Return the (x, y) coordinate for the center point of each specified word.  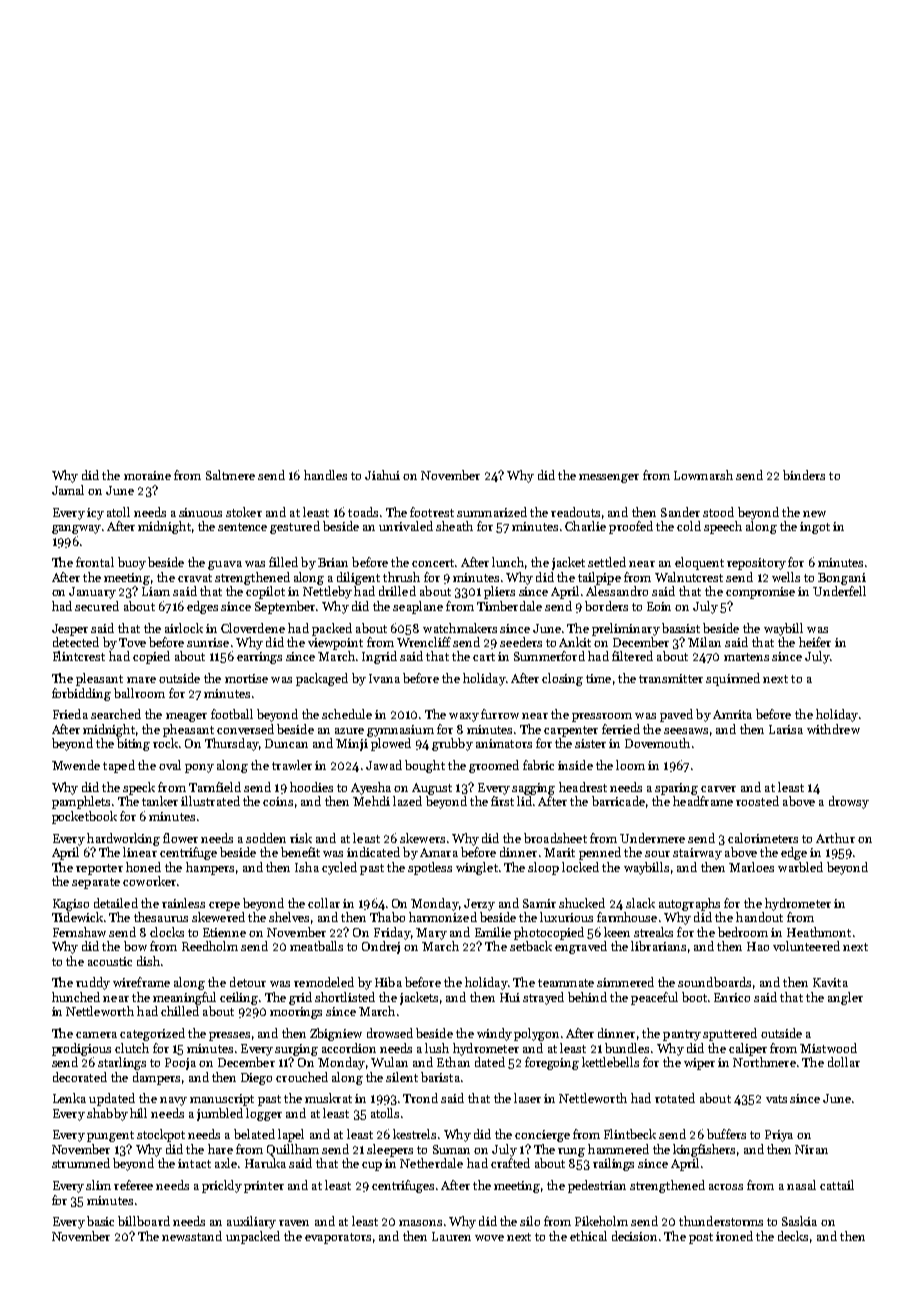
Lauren (451, 1236)
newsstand (192, 1236)
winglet (477, 868)
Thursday (232, 744)
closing (562, 679)
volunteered (806, 946)
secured (97, 606)
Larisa (786, 729)
